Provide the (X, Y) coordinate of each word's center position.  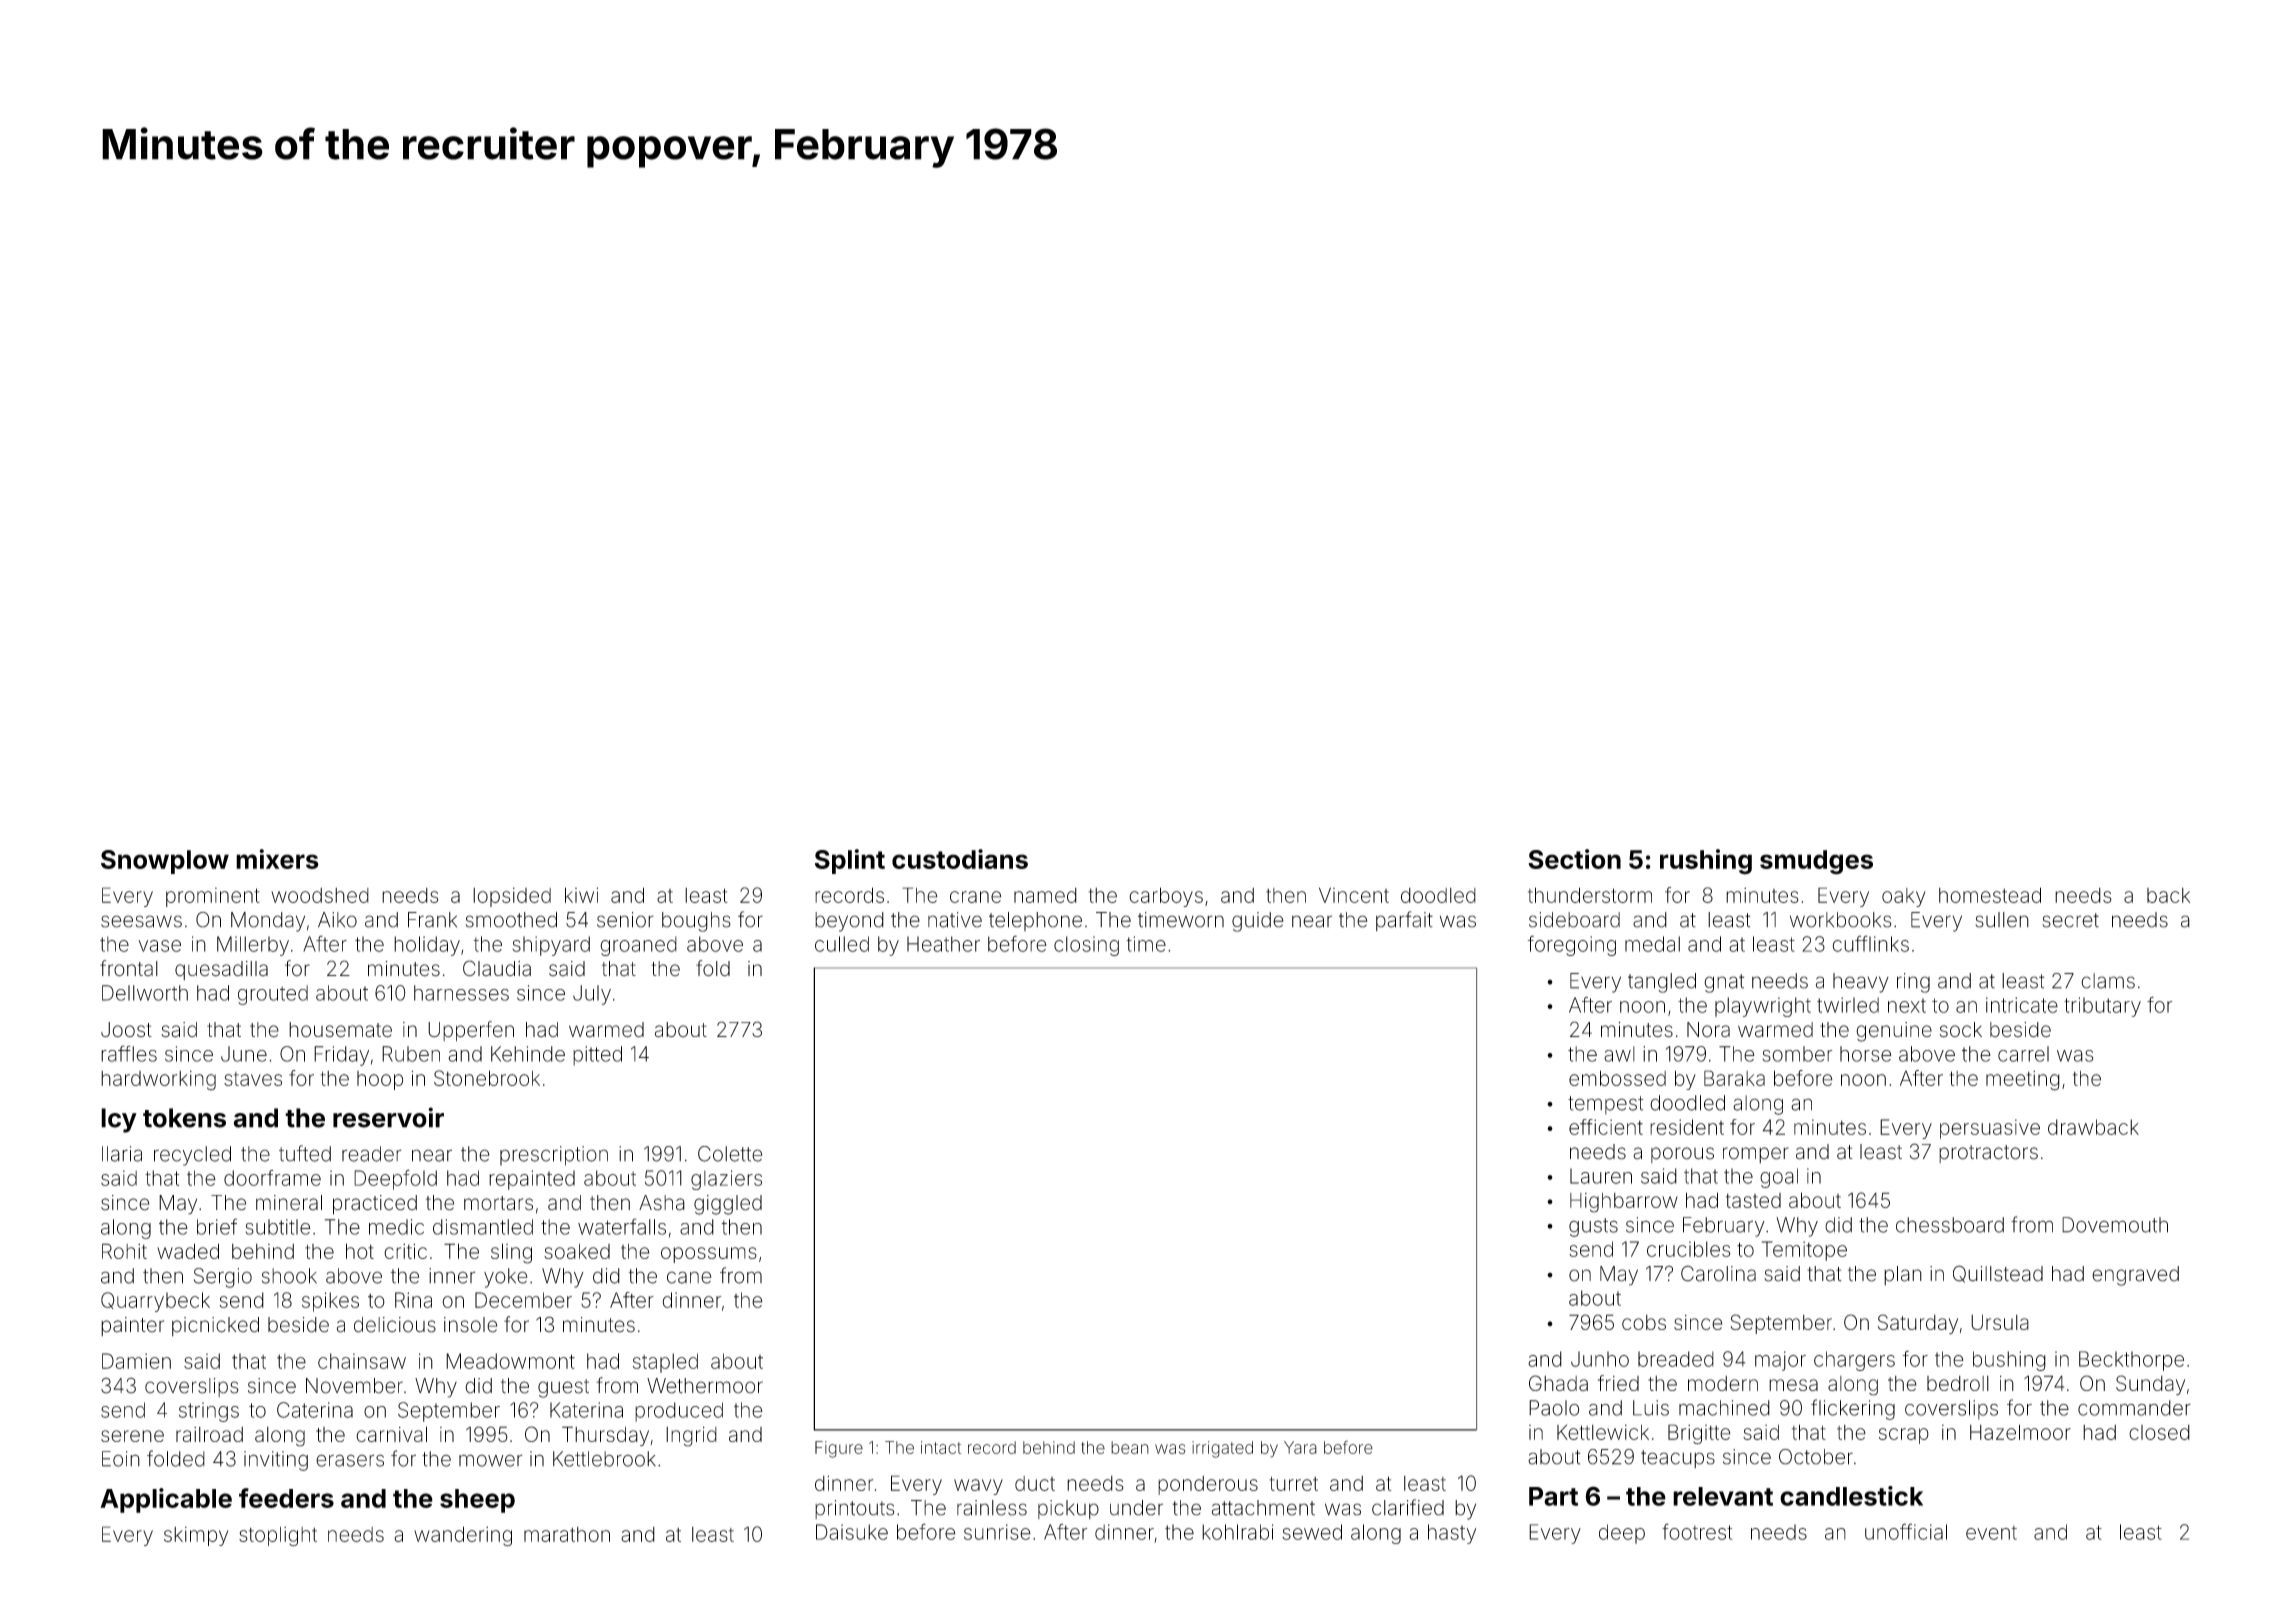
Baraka (1734, 1078)
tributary (2102, 1007)
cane (689, 1277)
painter (132, 1326)
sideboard (1574, 920)
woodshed (320, 895)
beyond (849, 922)
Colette (730, 1154)
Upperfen (471, 1031)
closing (1086, 946)
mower (490, 1460)
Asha (662, 1203)
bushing (2009, 1361)
